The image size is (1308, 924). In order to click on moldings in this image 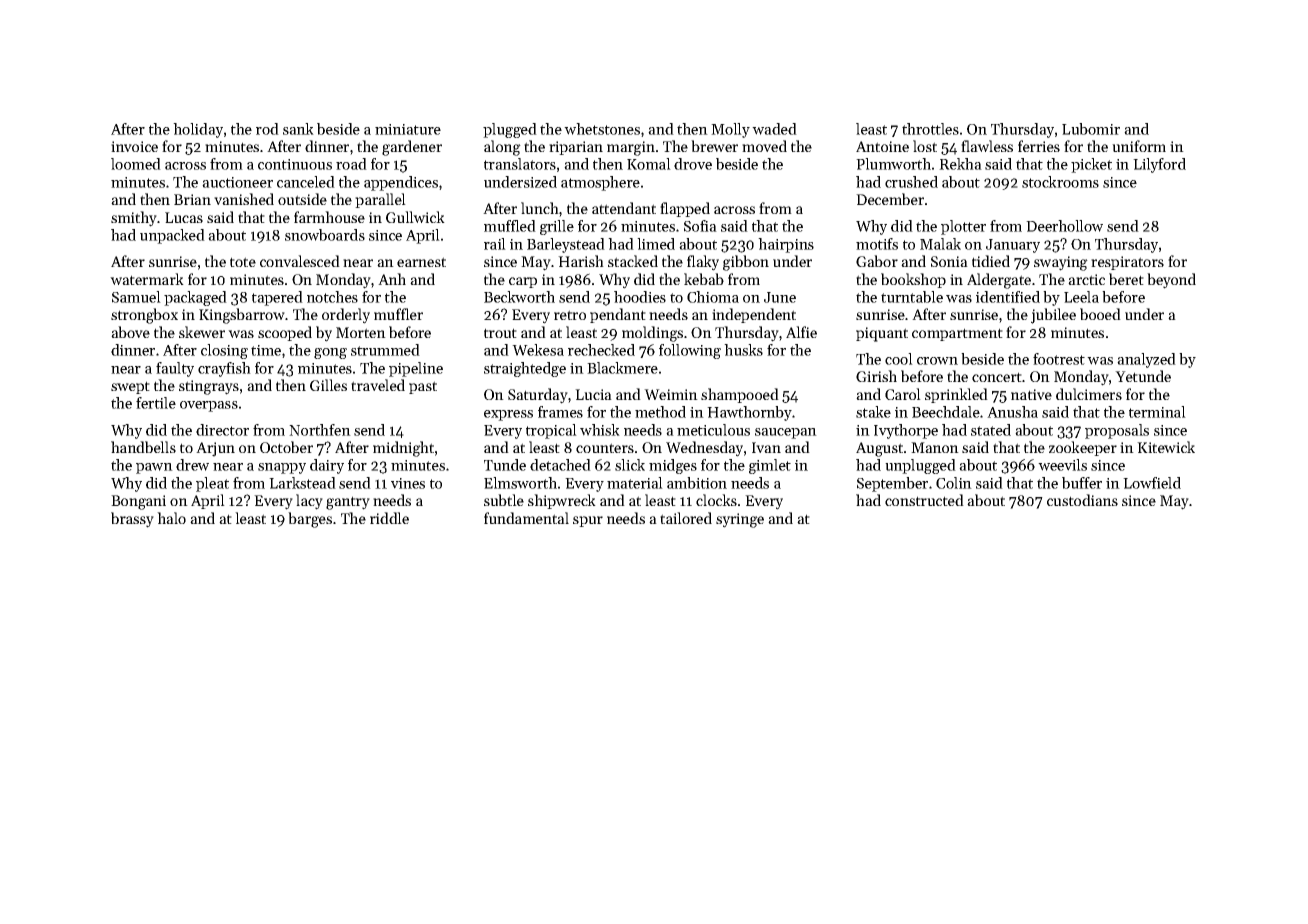, I will do `click(652, 334)`.
